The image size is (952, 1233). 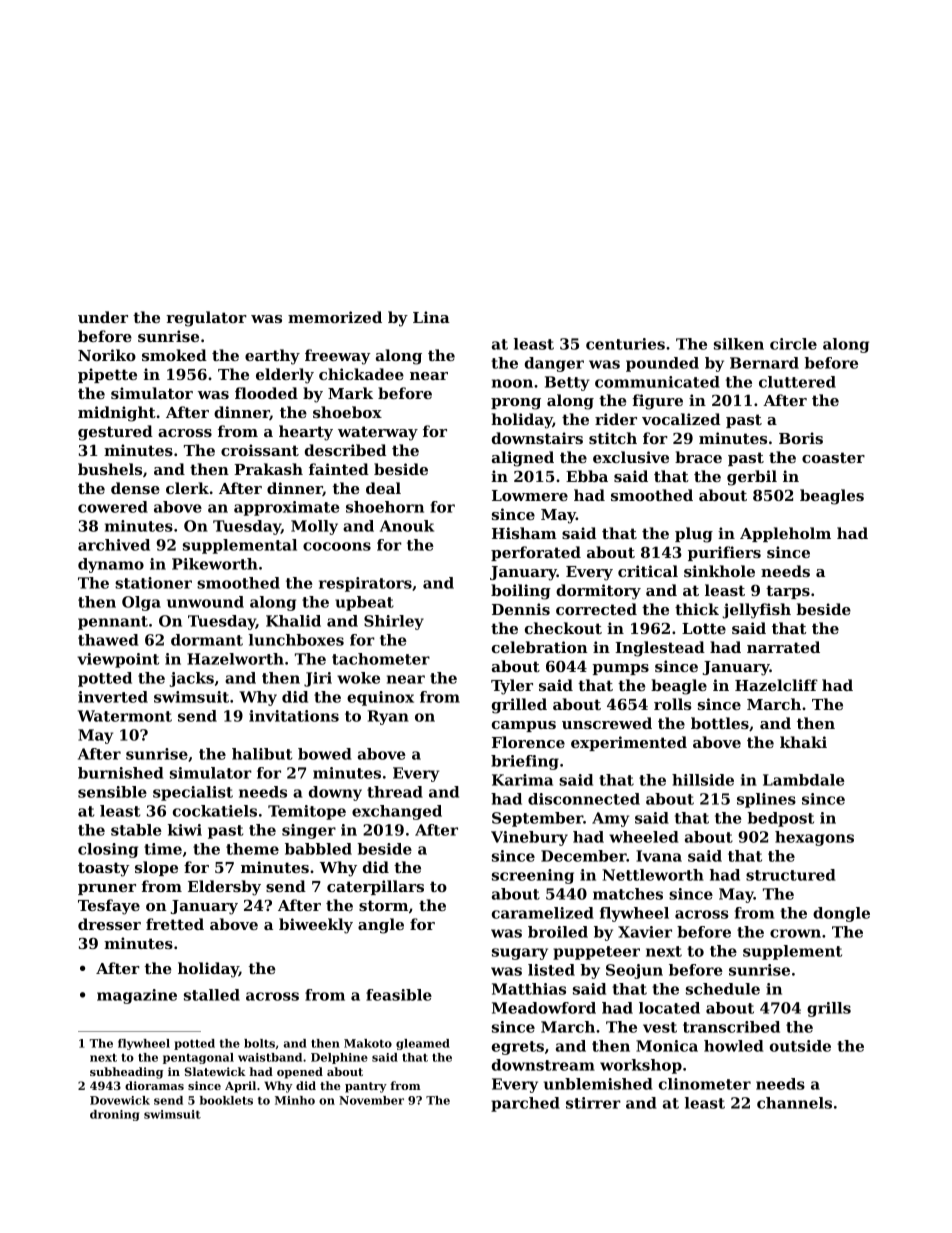 I want to click on briefing, so click(x=525, y=762).
